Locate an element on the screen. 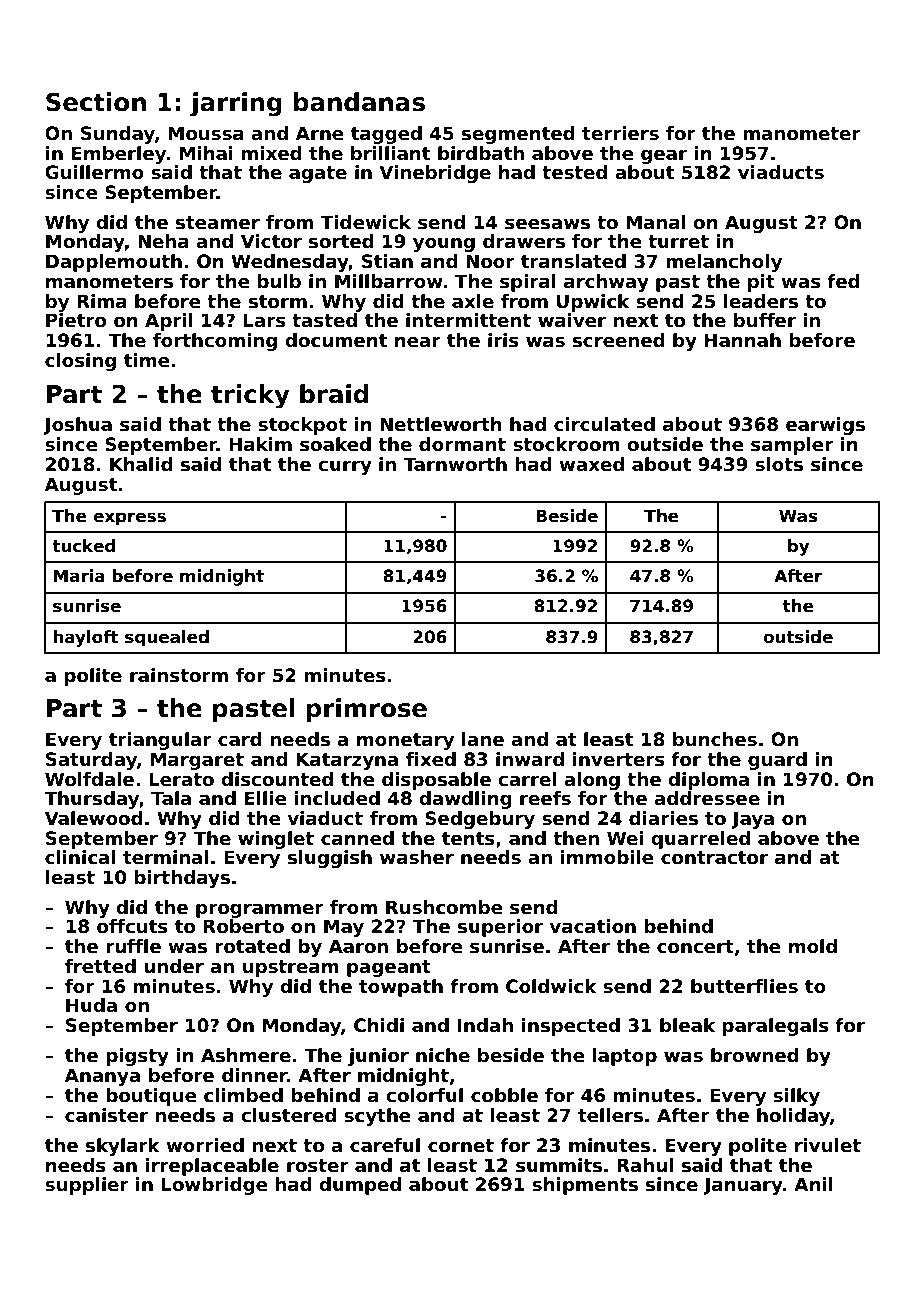 The image size is (924, 1308). primrose is located at coordinates (366, 710).
